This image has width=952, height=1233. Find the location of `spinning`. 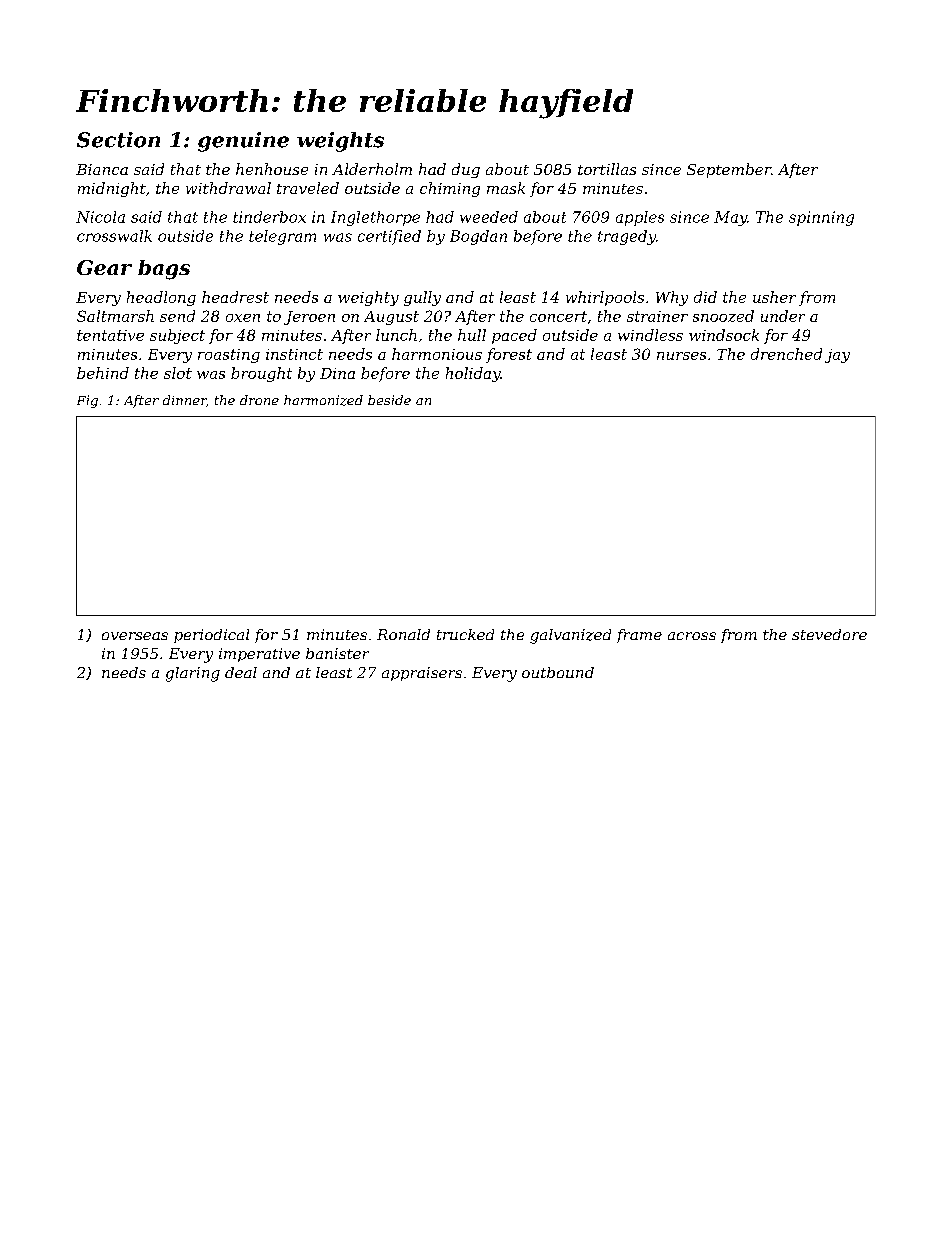

spinning is located at coordinates (821, 218).
